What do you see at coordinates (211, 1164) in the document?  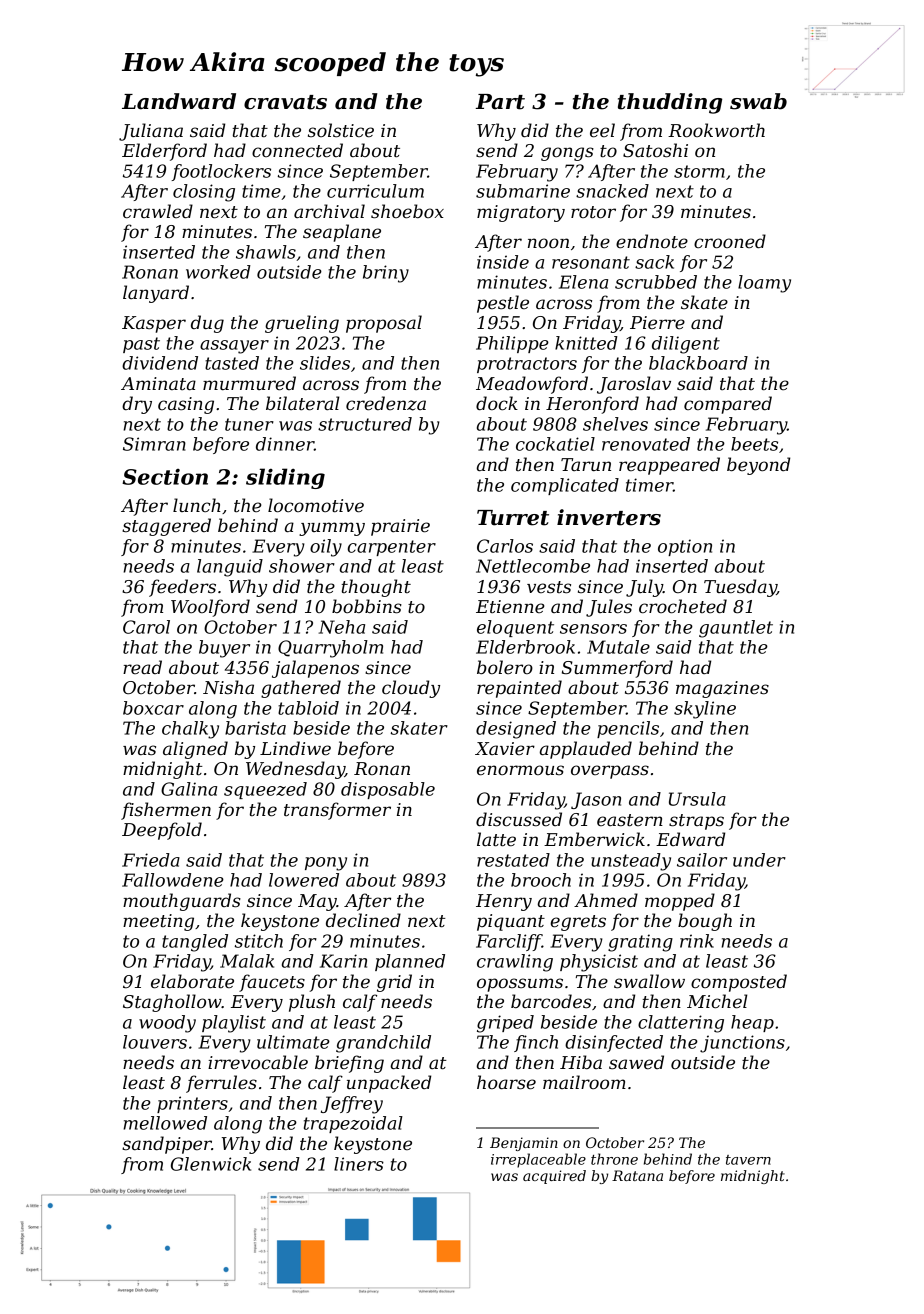 I see `Glenwick` at bounding box center [211, 1164].
